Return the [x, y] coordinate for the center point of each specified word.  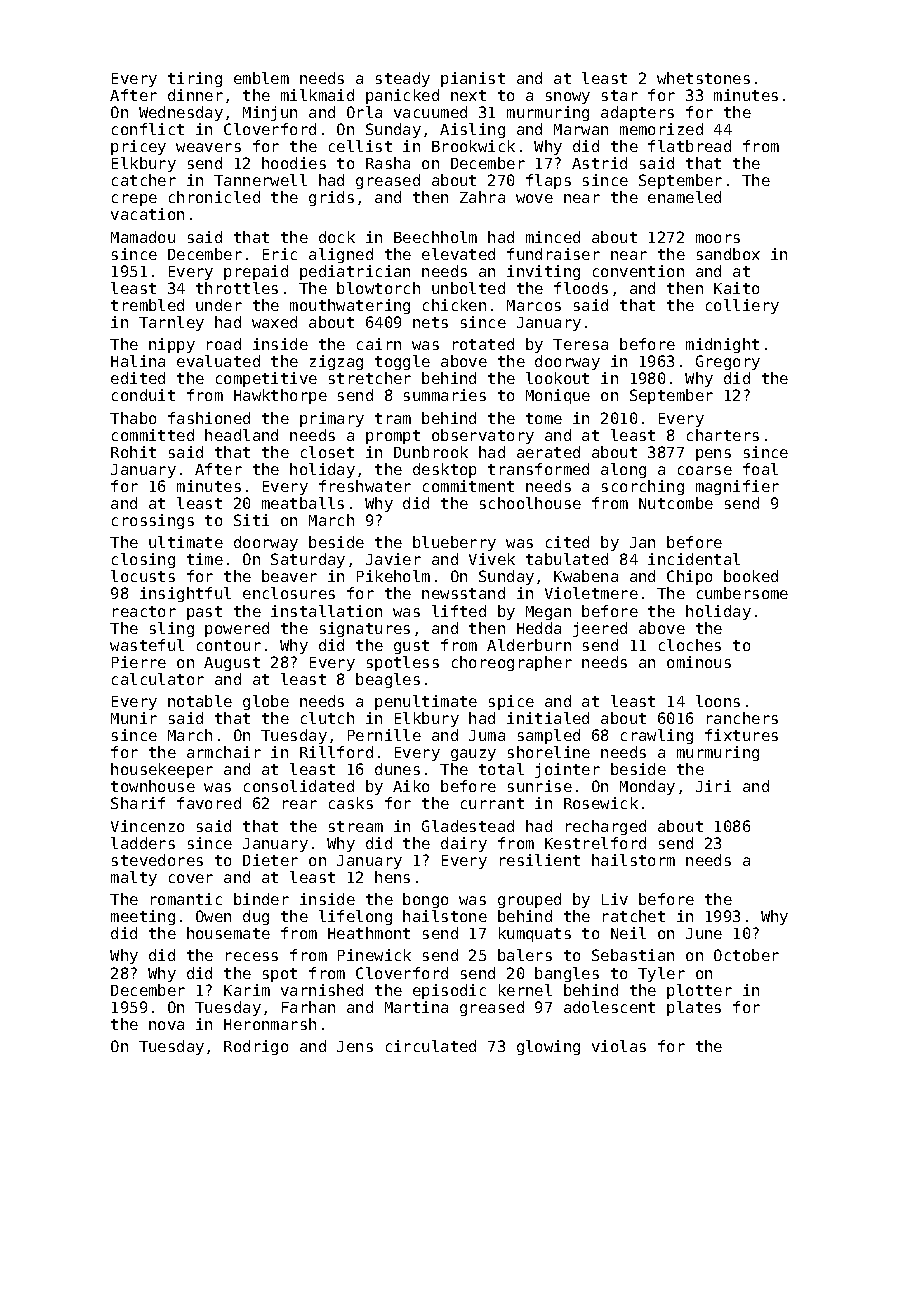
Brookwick [473, 146]
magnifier [737, 487]
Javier [393, 559]
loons [718, 701]
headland [241, 435]
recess [252, 956]
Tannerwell [260, 180]
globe [266, 702]
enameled [684, 197]
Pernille [384, 735]
